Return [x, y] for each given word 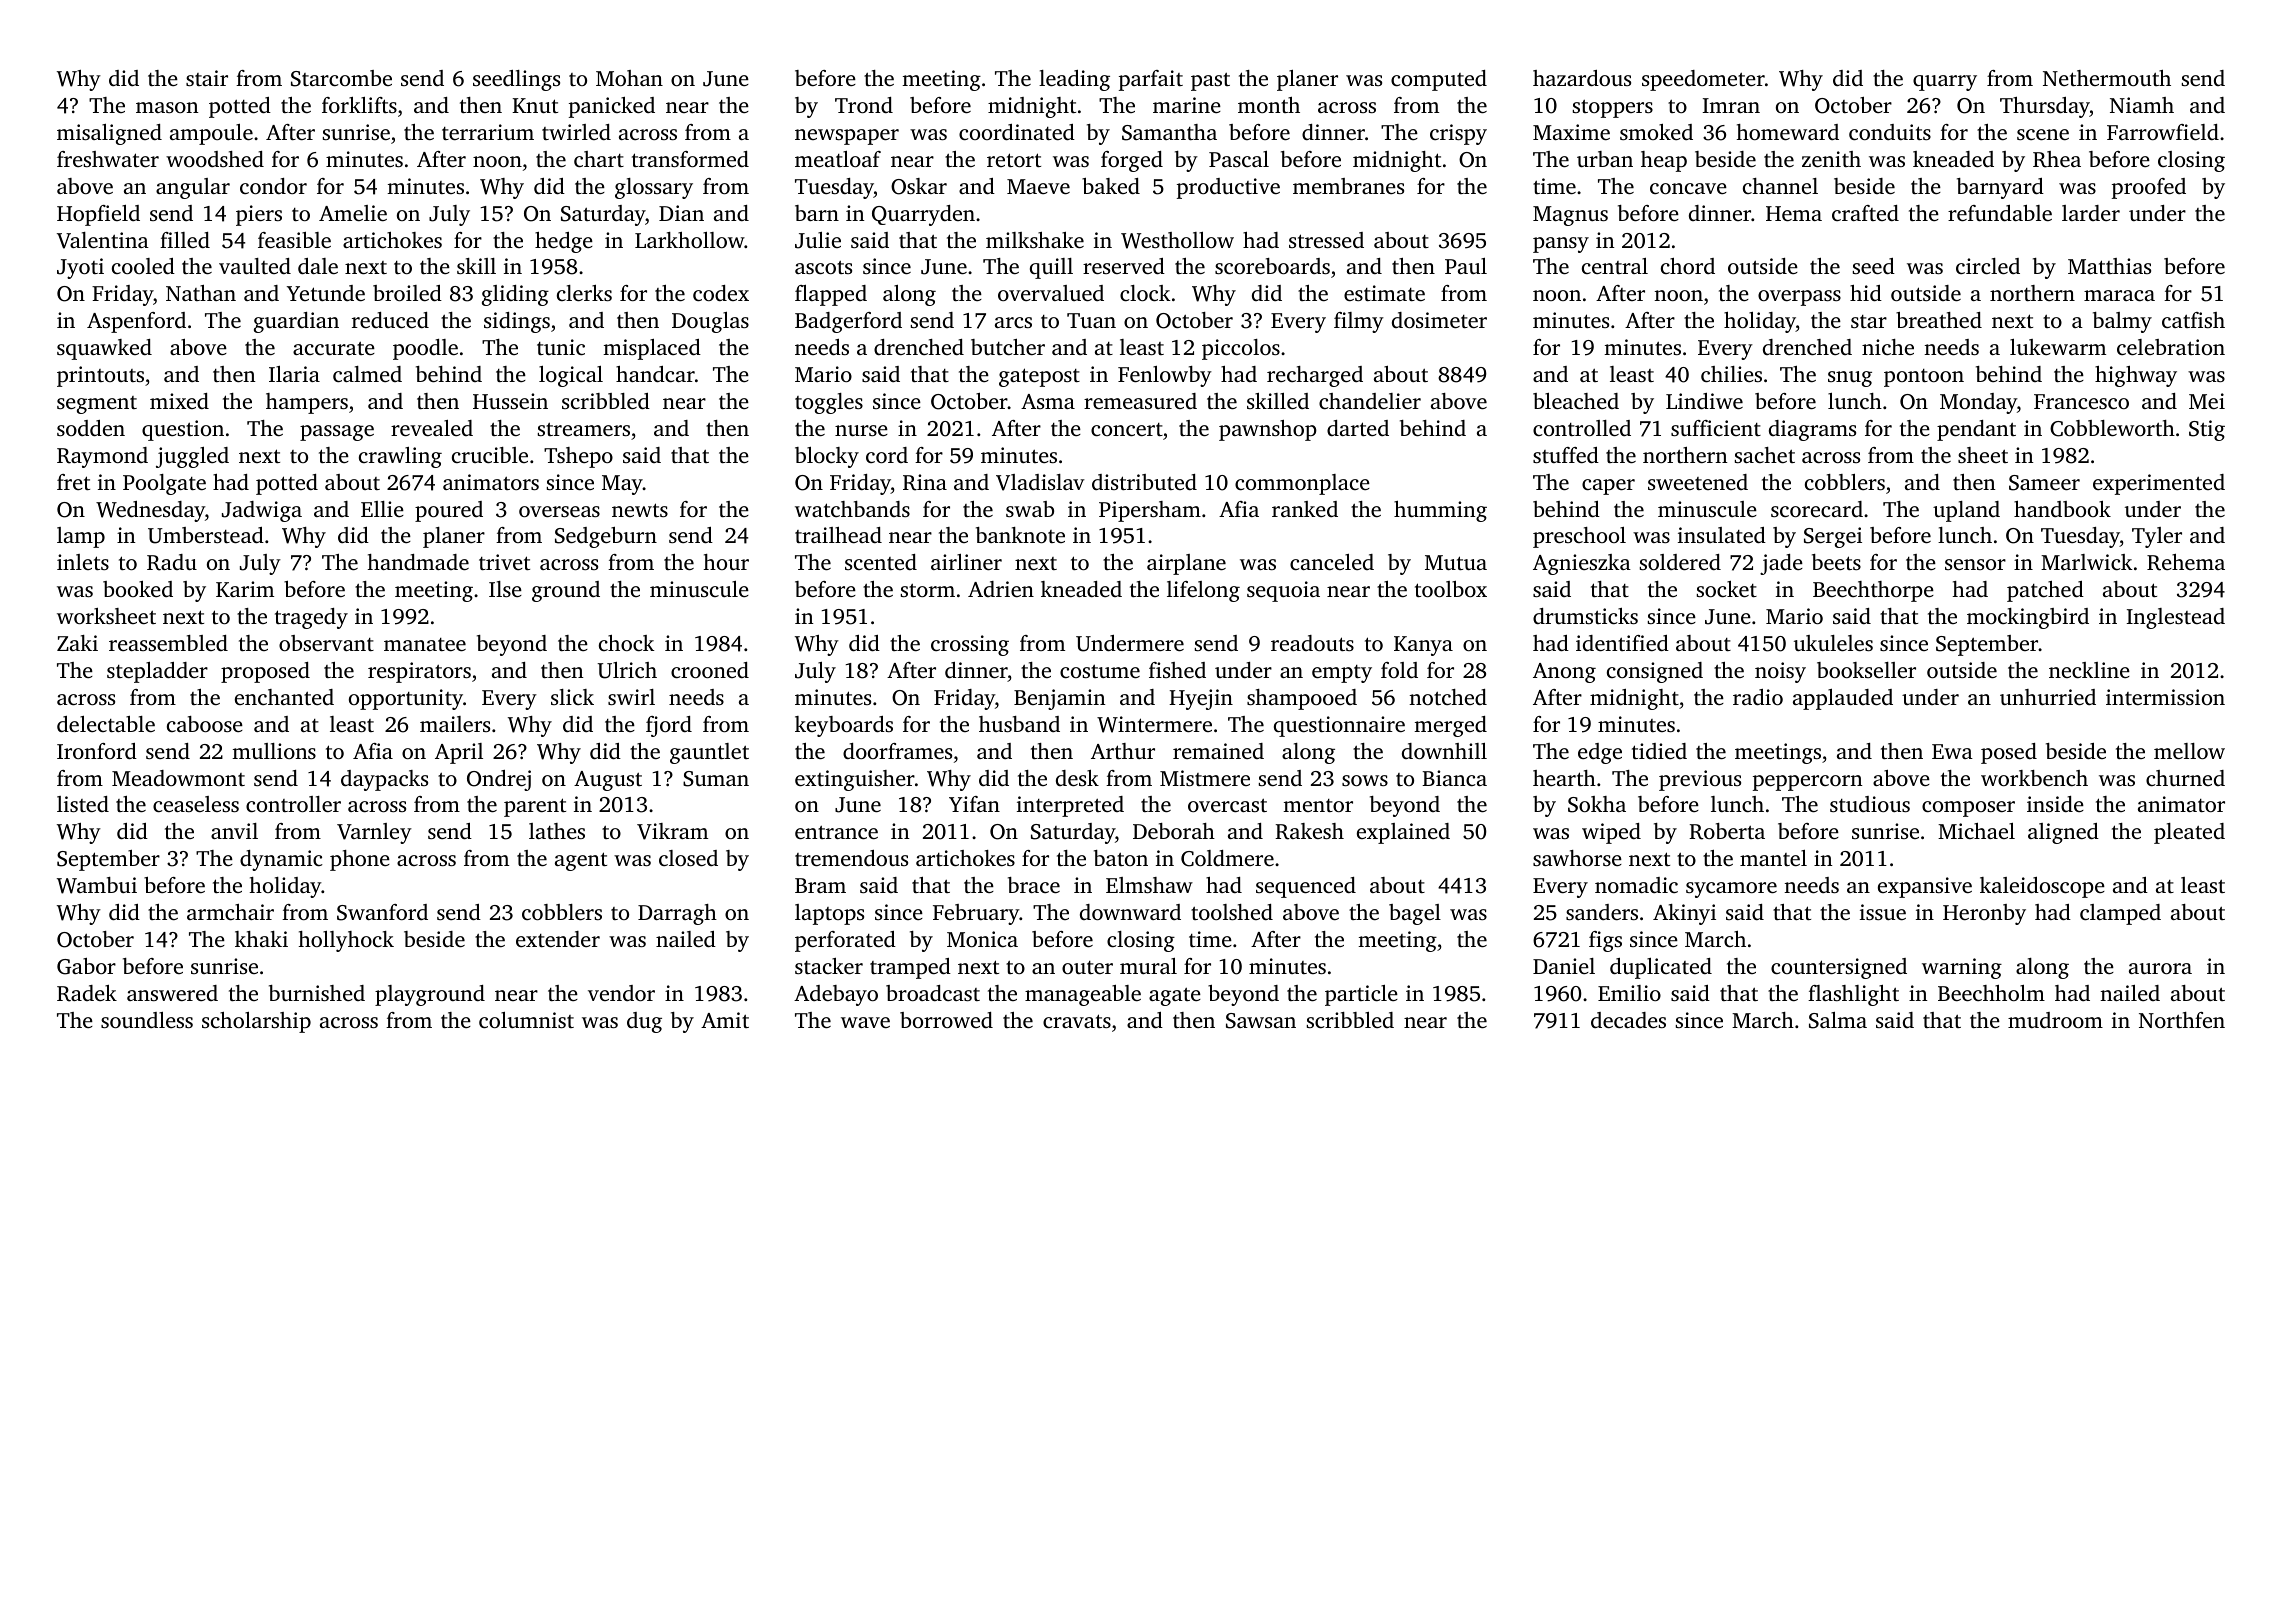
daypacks [384, 780]
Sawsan [1261, 1021]
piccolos [1241, 349]
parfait [1151, 80]
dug [644, 1022]
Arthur [1123, 751]
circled [1988, 266]
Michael [1976, 831]
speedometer [1703, 80]
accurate [334, 348]
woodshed [215, 159]
